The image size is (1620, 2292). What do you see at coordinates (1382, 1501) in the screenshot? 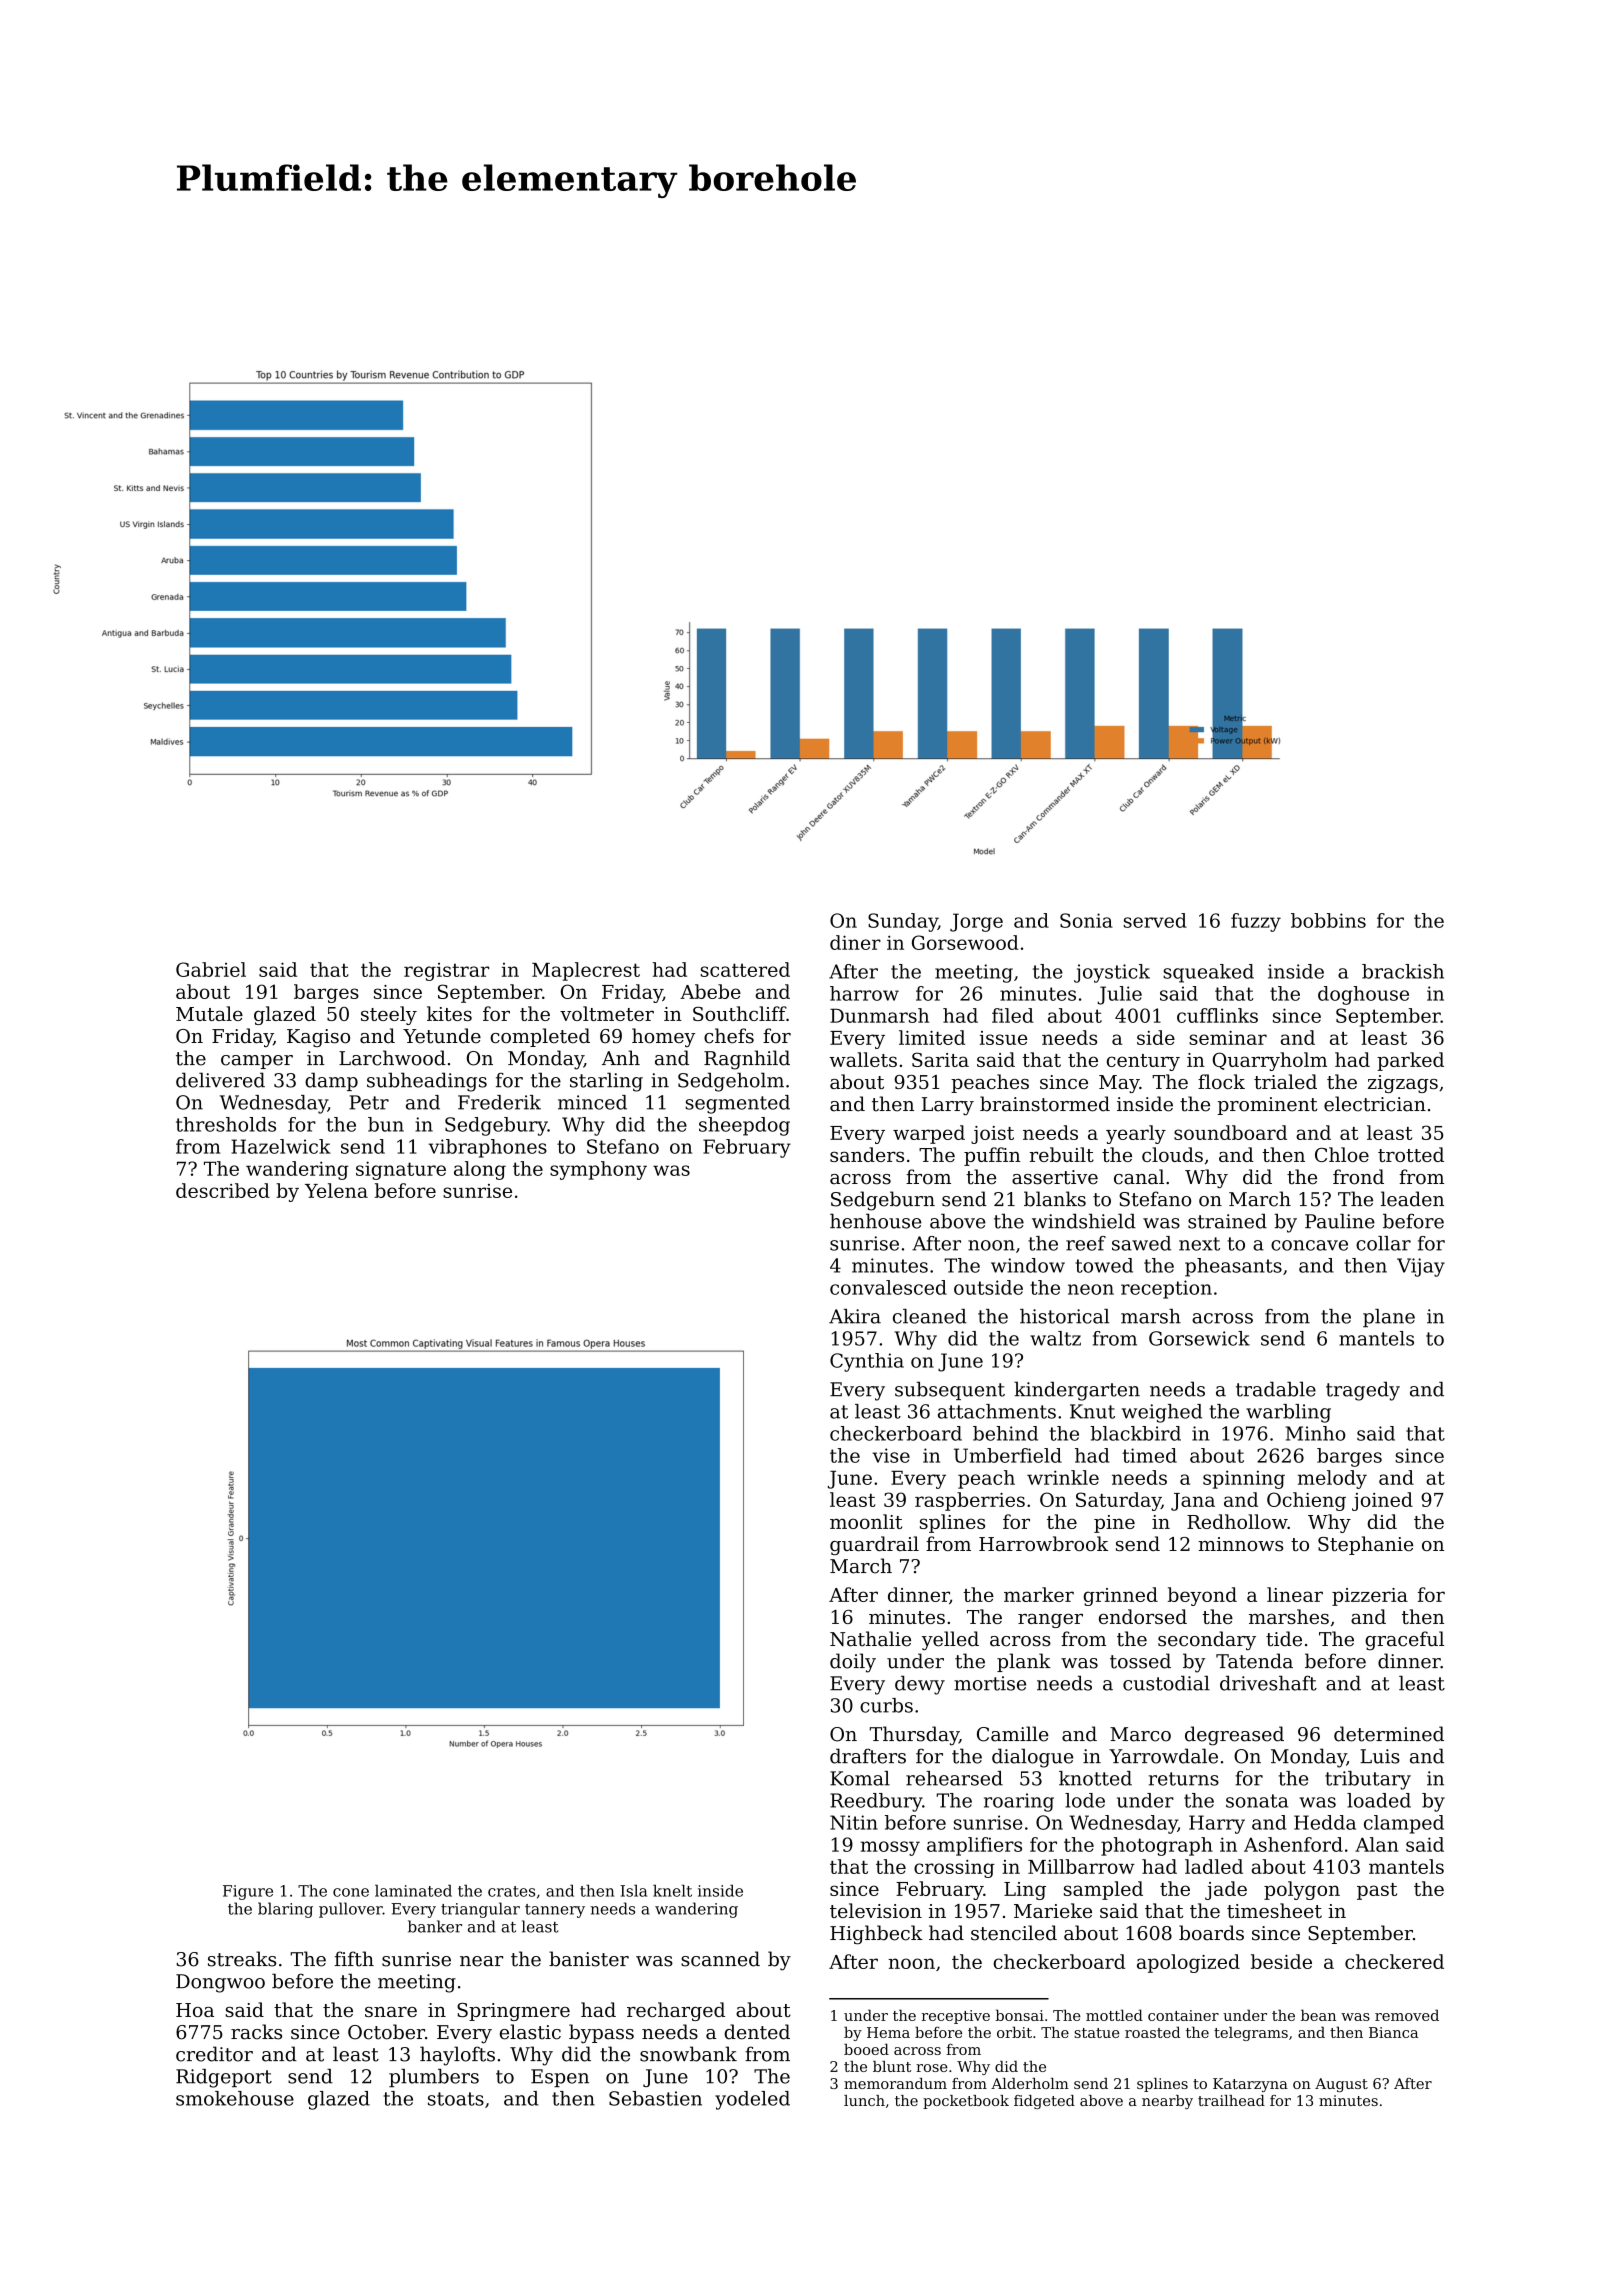
I see `joined` at bounding box center [1382, 1501].
